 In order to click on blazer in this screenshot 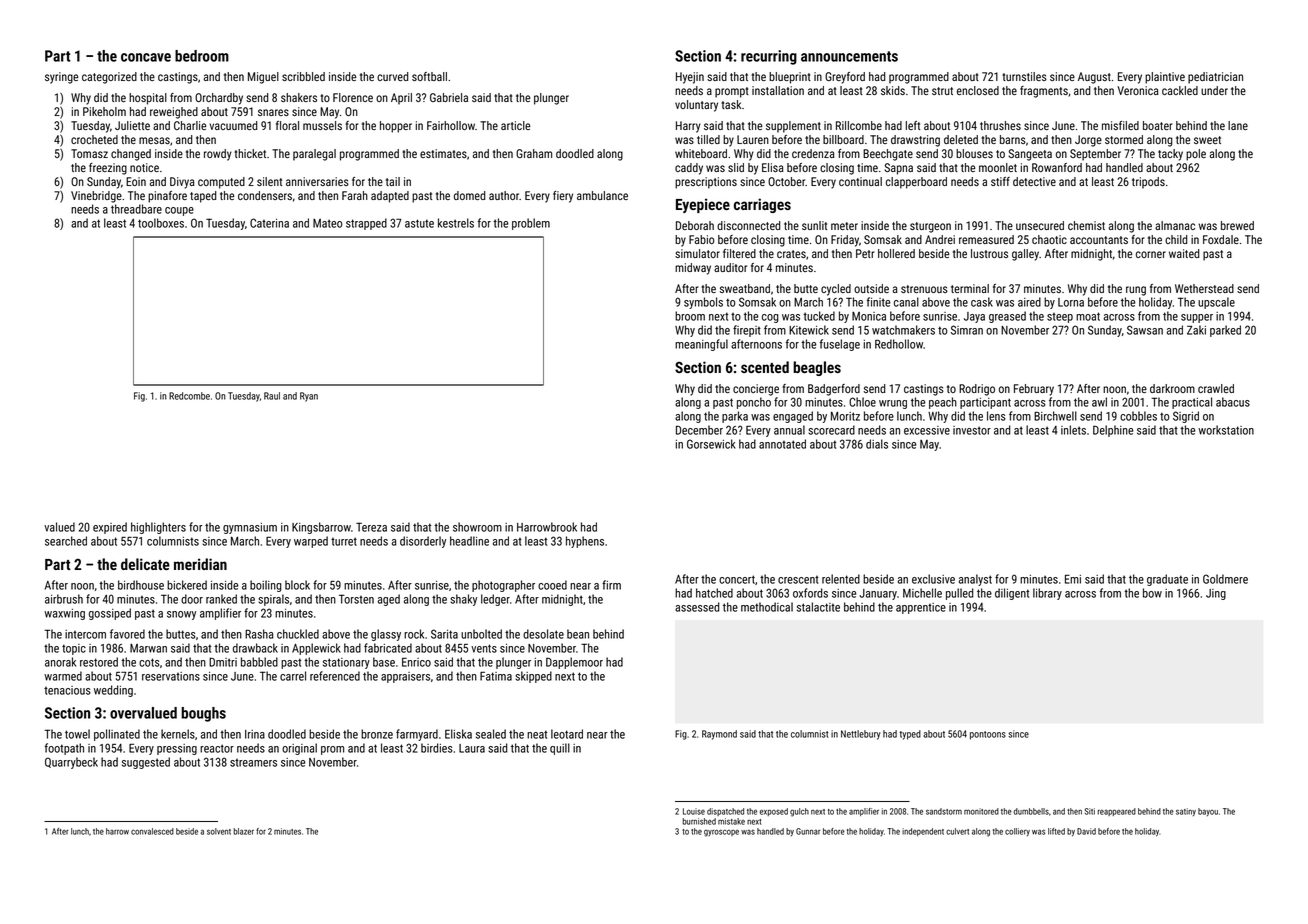, I will do `click(244, 831)`.
